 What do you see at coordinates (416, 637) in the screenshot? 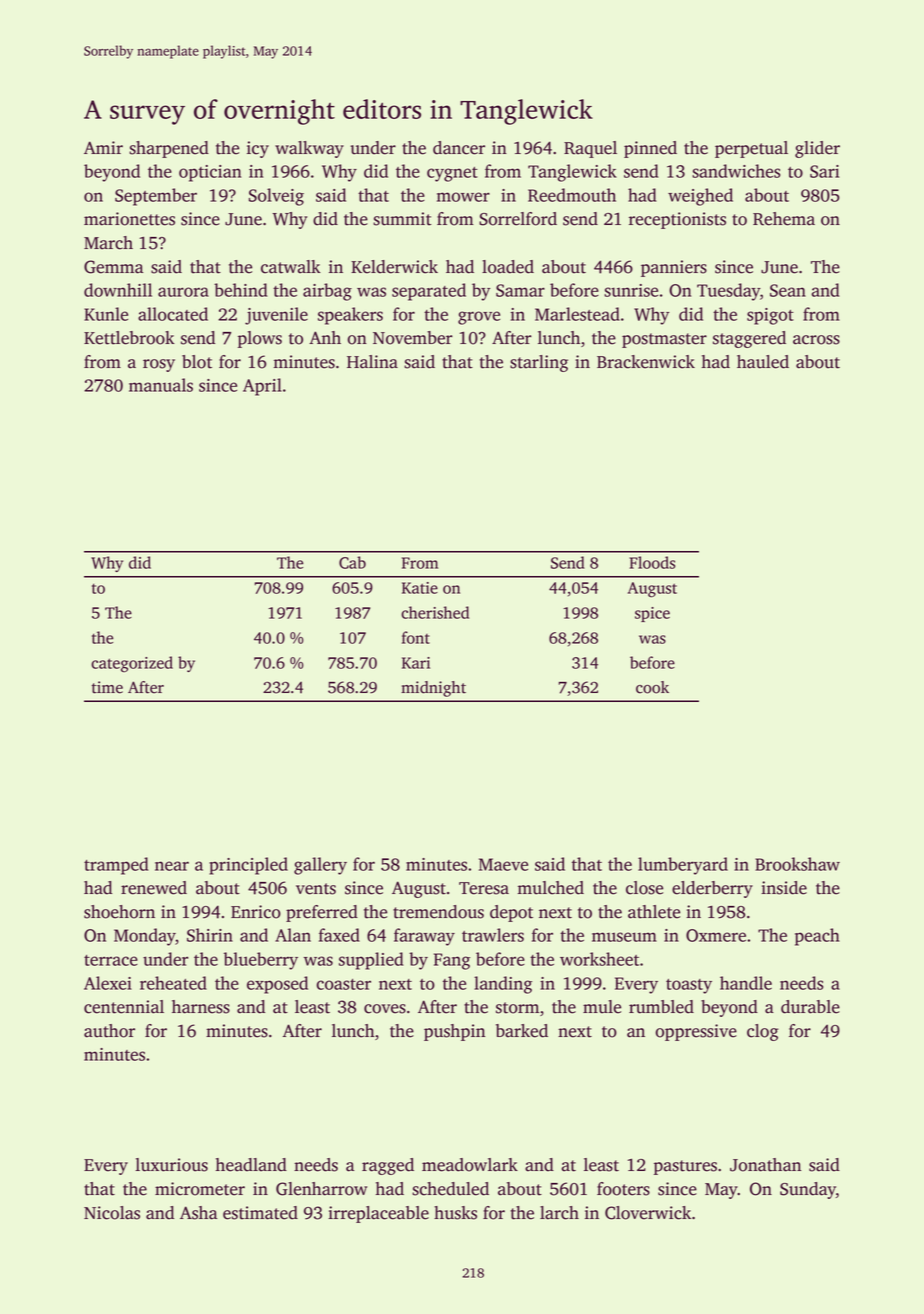
I see `font` at bounding box center [416, 637].
